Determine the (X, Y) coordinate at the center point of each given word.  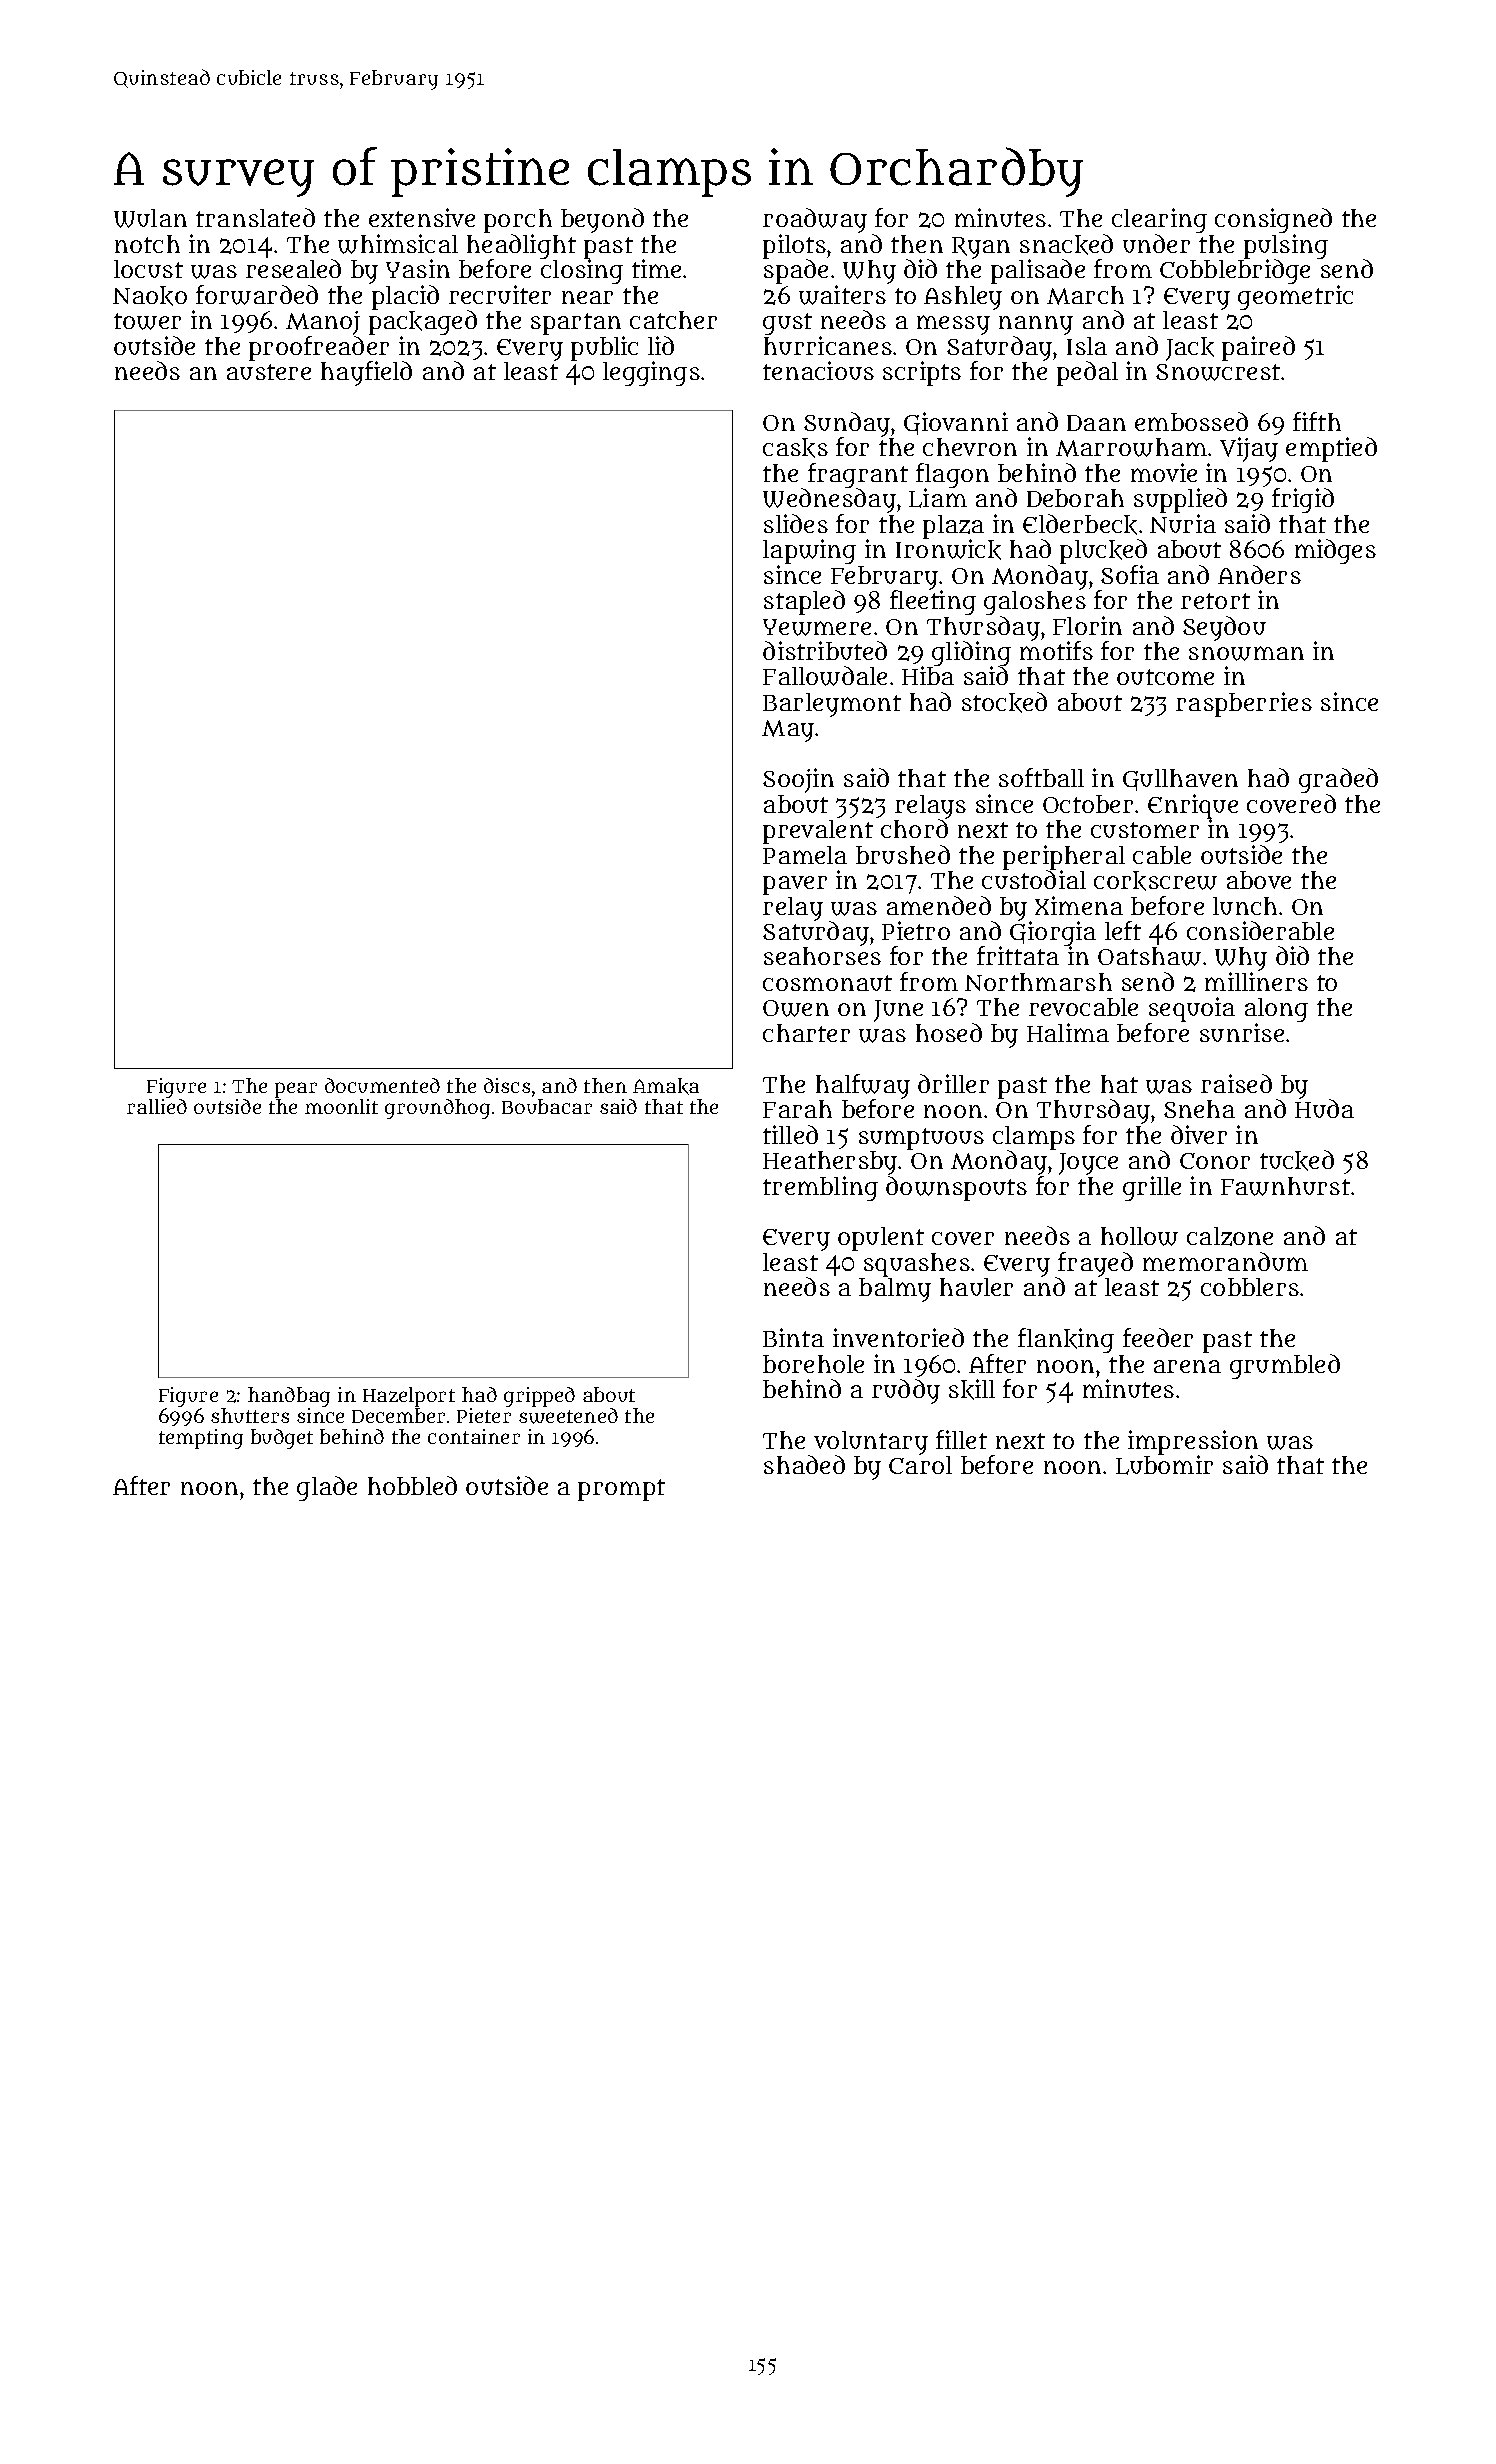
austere (269, 372)
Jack (1190, 349)
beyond (602, 220)
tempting (201, 1439)
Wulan (150, 218)
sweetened (568, 1416)
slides (796, 523)
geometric (1295, 297)
